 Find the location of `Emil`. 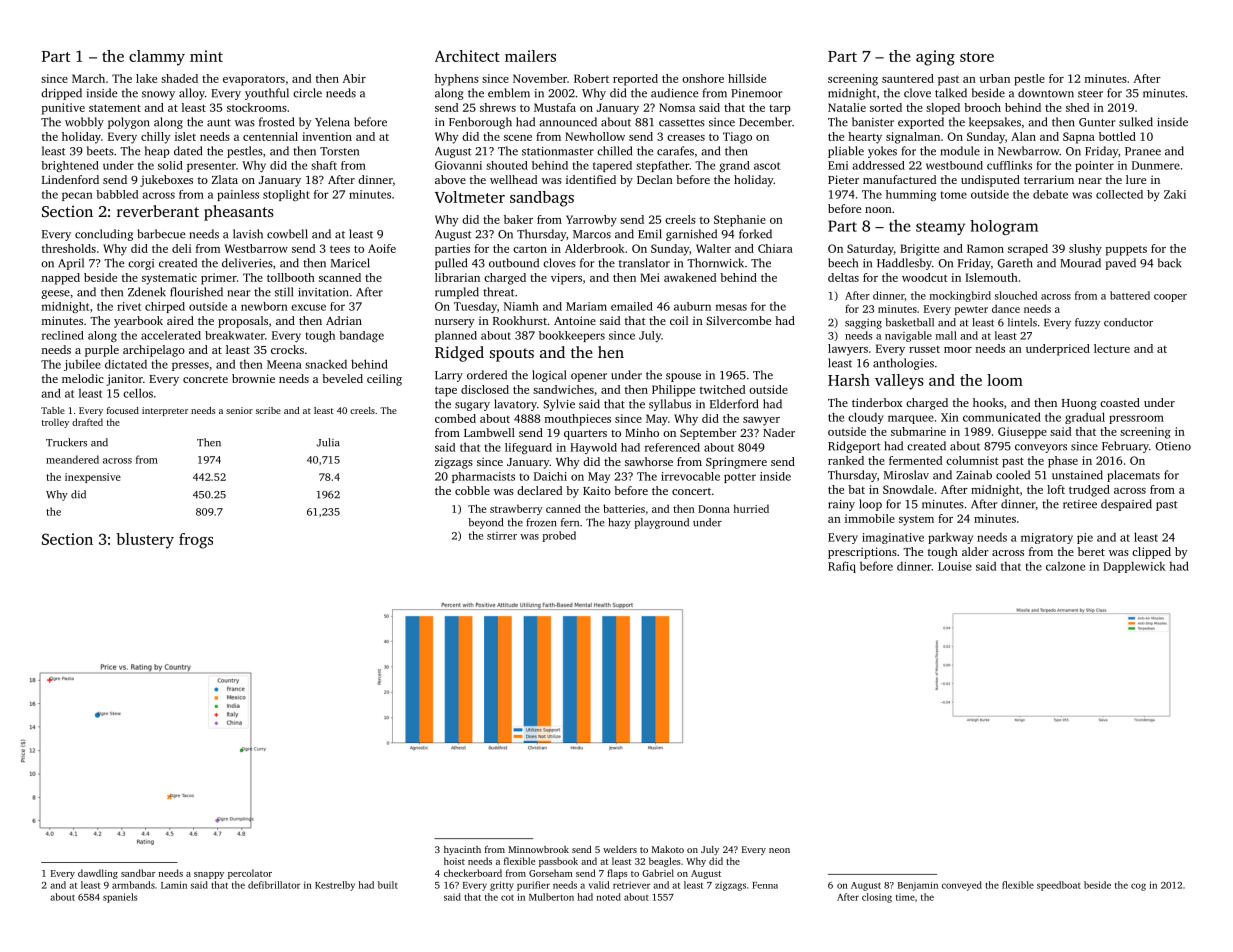

Emil is located at coordinates (650, 234).
